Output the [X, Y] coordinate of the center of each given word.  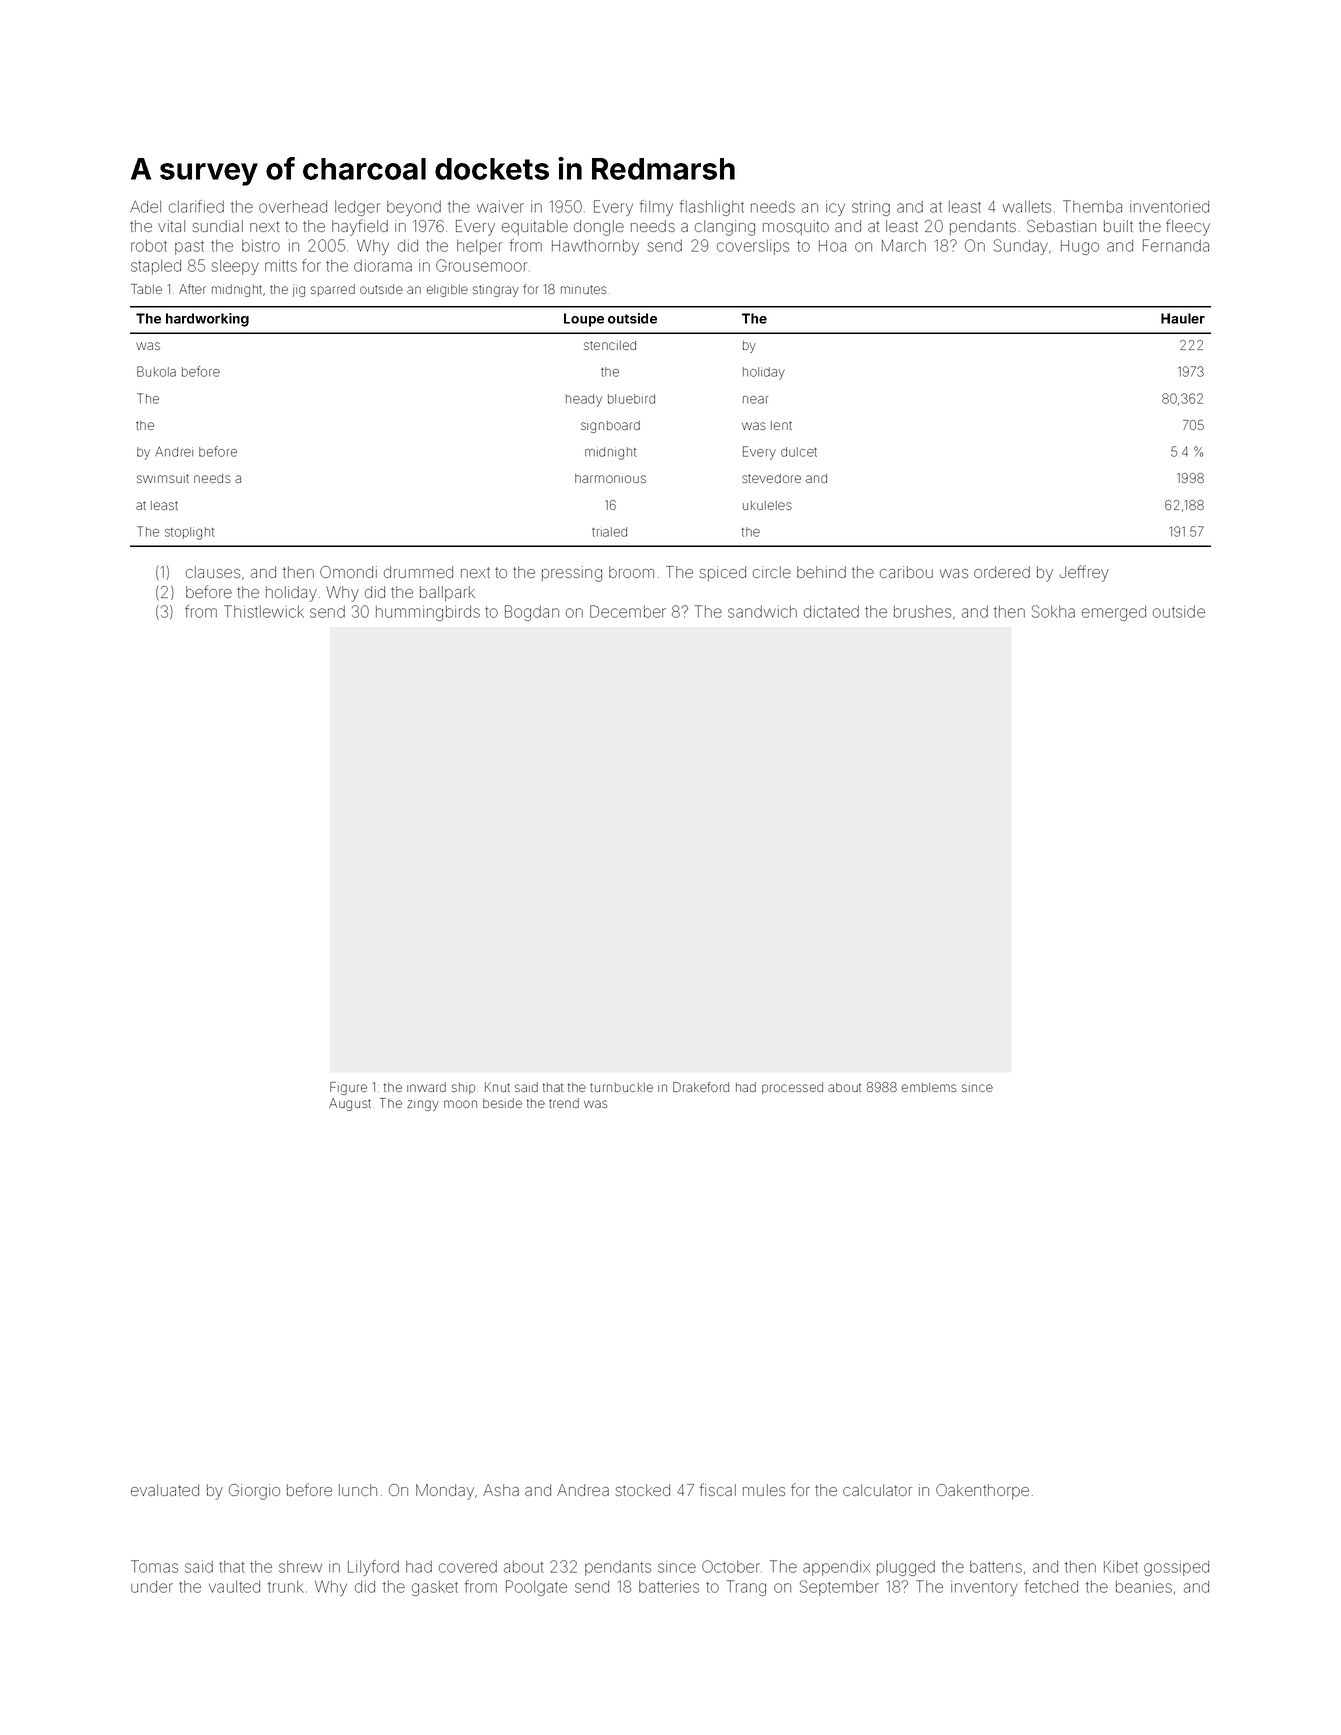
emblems [929, 1087]
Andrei [174, 452]
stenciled [610, 345]
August [350, 1104]
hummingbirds [428, 613]
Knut [497, 1087]
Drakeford [701, 1087]
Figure [348, 1088]
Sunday [1021, 247]
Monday [445, 1492]
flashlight [712, 208]
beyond [414, 208]
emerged [1114, 613]
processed [792, 1088]
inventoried [1169, 206]
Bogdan [532, 613]
